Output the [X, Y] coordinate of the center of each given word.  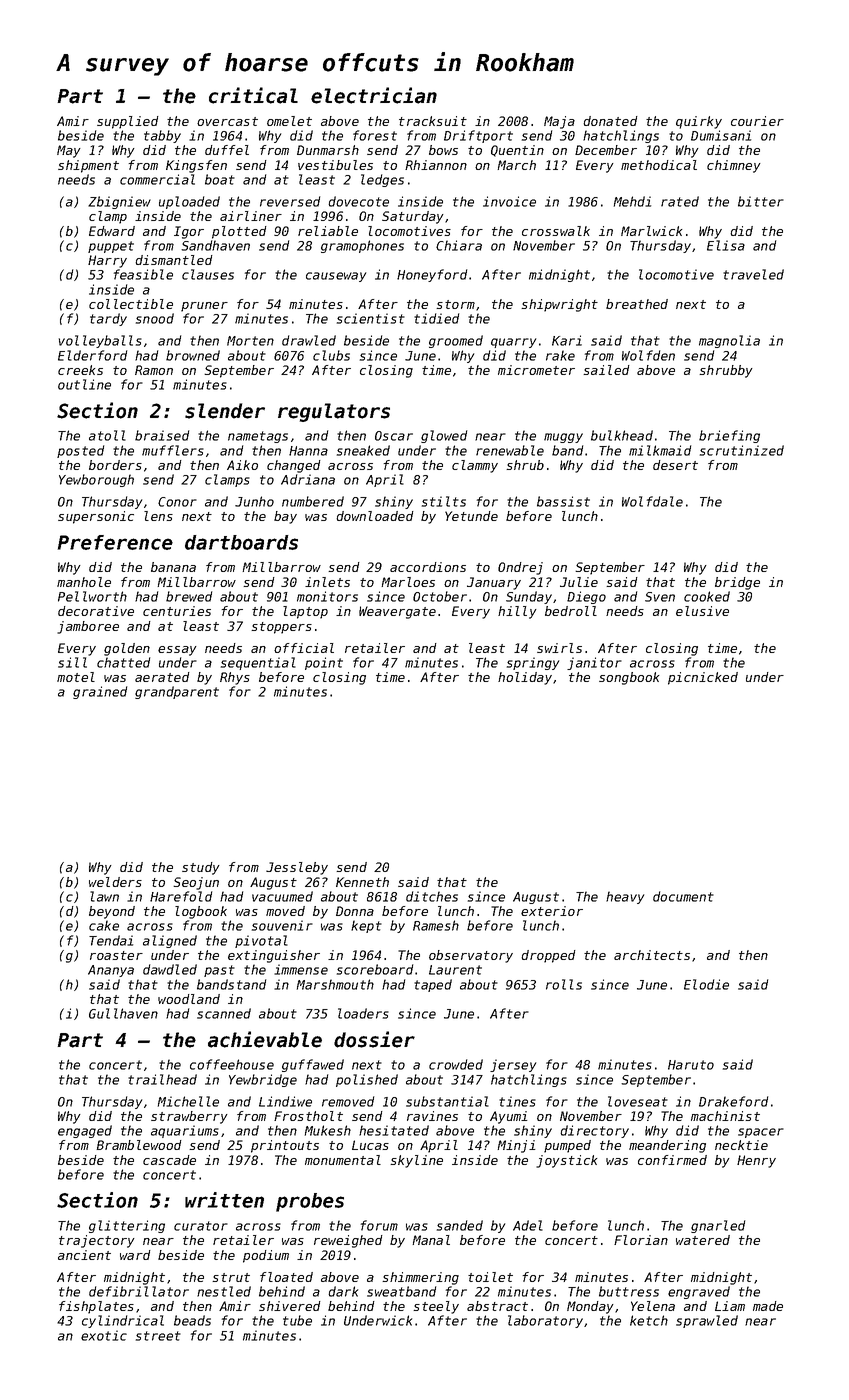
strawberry [189, 1117]
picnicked [703, 678]
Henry [756, 1161]
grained [100, 692]
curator [201, 1226]
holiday [525, 678]
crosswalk [556, 231]
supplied [128, 122]
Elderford [92, 355]
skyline [416, 1161]
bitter [761, 201]
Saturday [413, 217]
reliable [328, 231]
